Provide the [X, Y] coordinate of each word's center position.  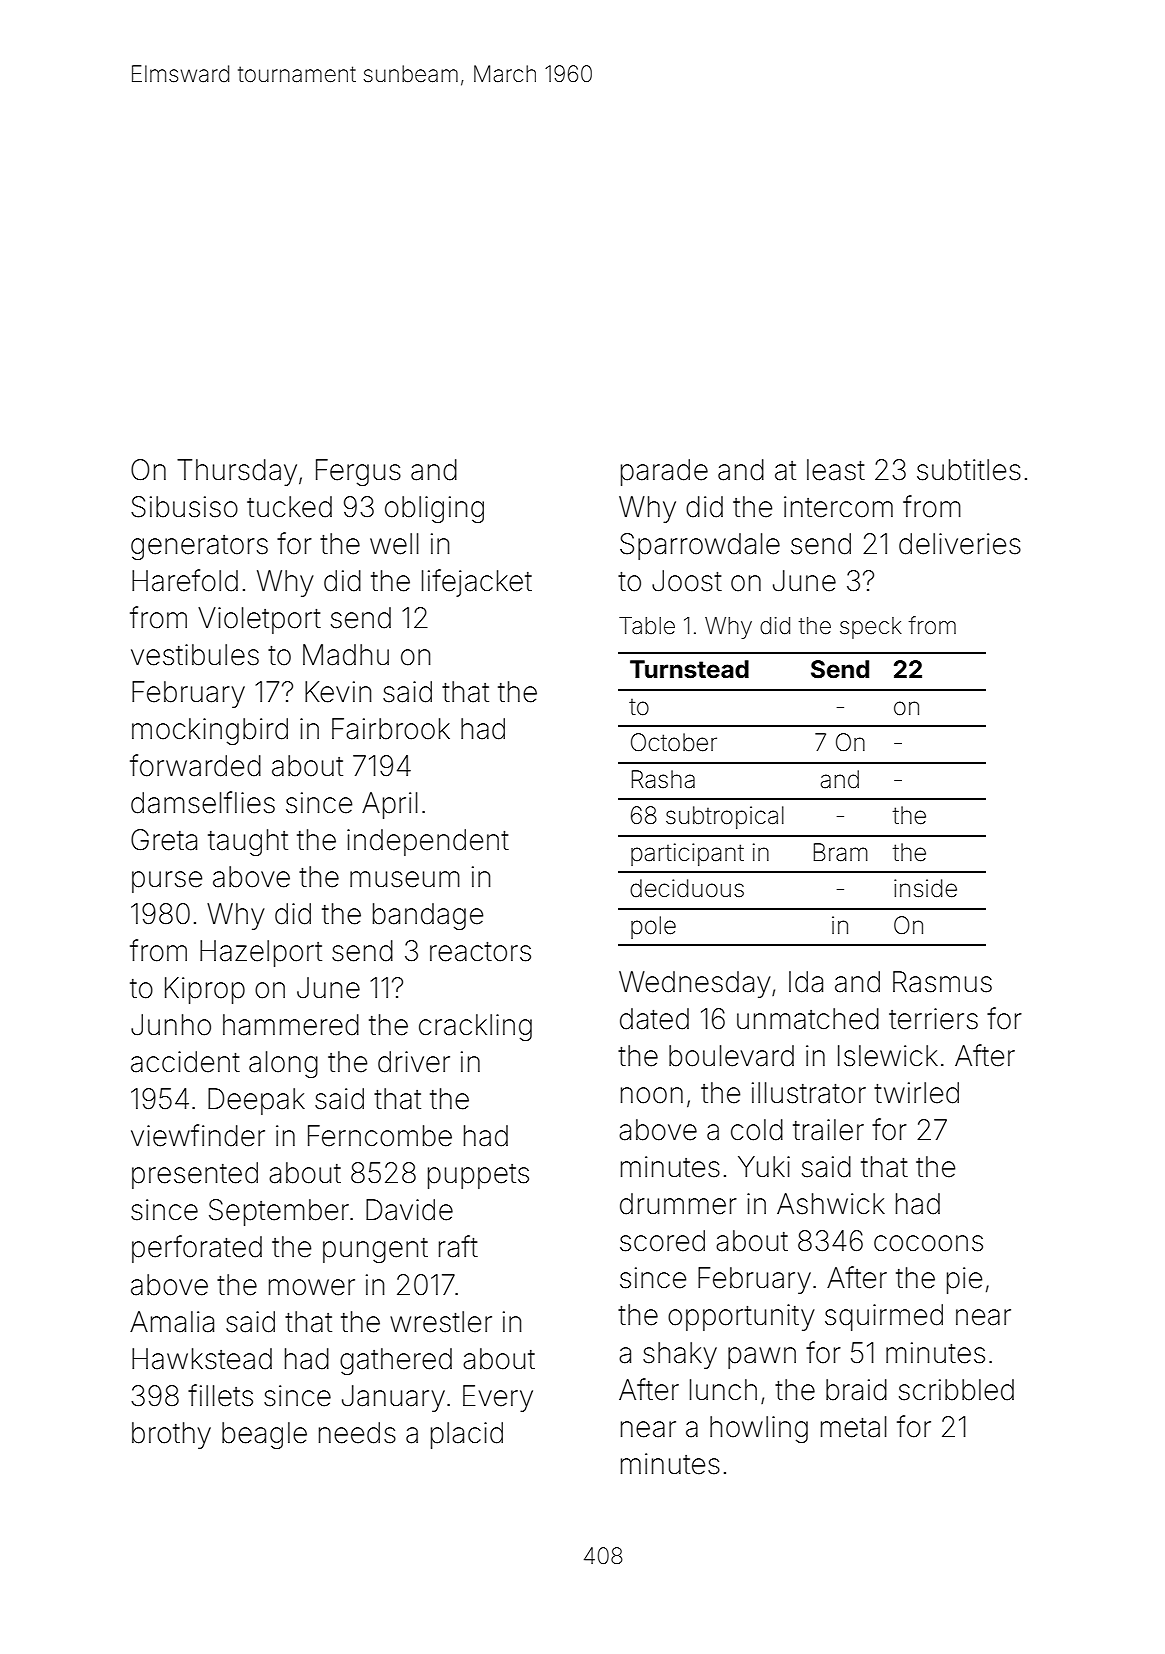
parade [664, 472]
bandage [428, 916]
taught [248, 842]
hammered [291, 1025]
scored [662, 1241]
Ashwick [831, 1204]
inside [925, 888]
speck [871, 628]
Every [498, 1398]
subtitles [969, 470]
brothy [171, 1435]
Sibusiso [184, 507]
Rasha [663, 779]
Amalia [172, 1322]
